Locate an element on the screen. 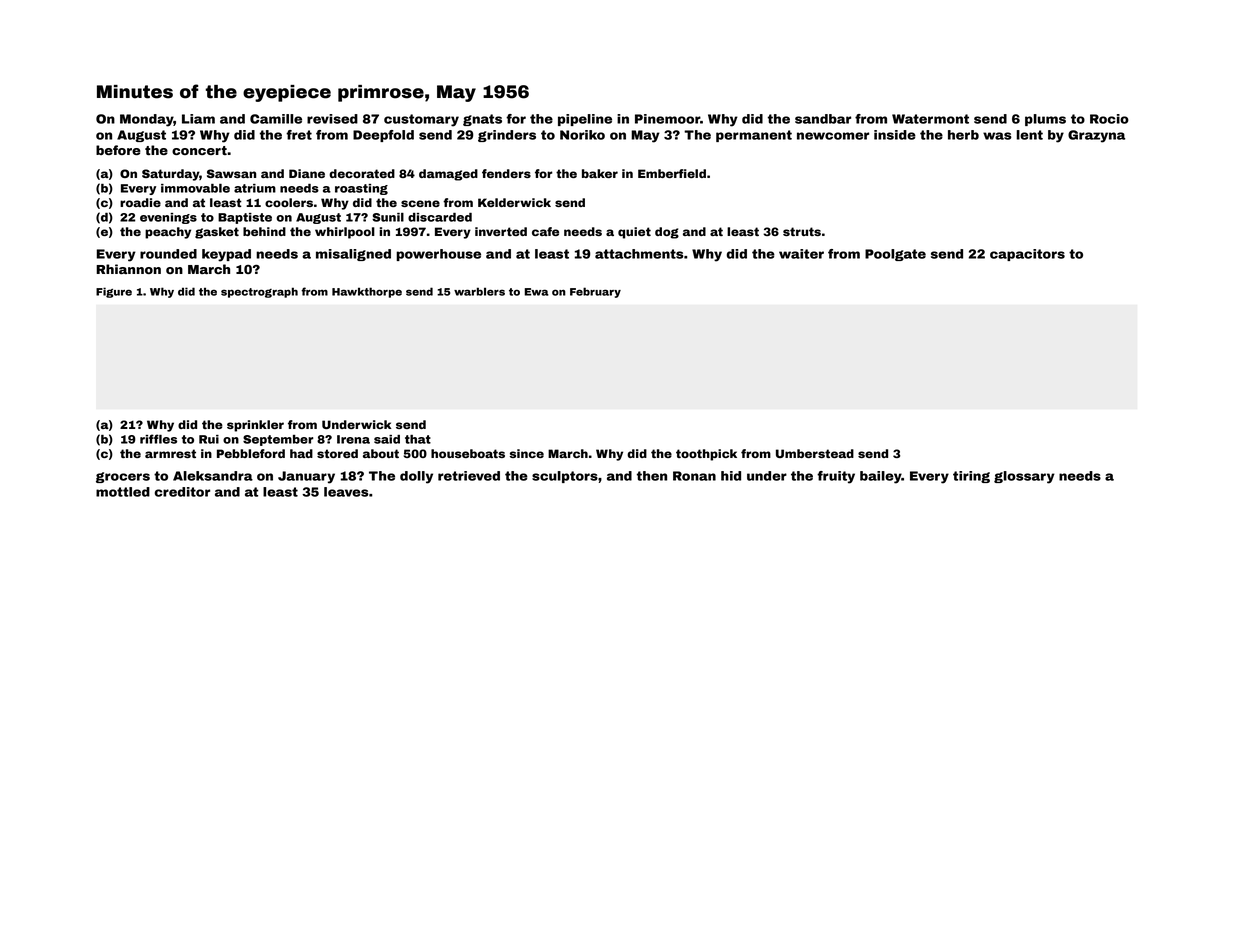  baker is located at coordinates (600, 173).
